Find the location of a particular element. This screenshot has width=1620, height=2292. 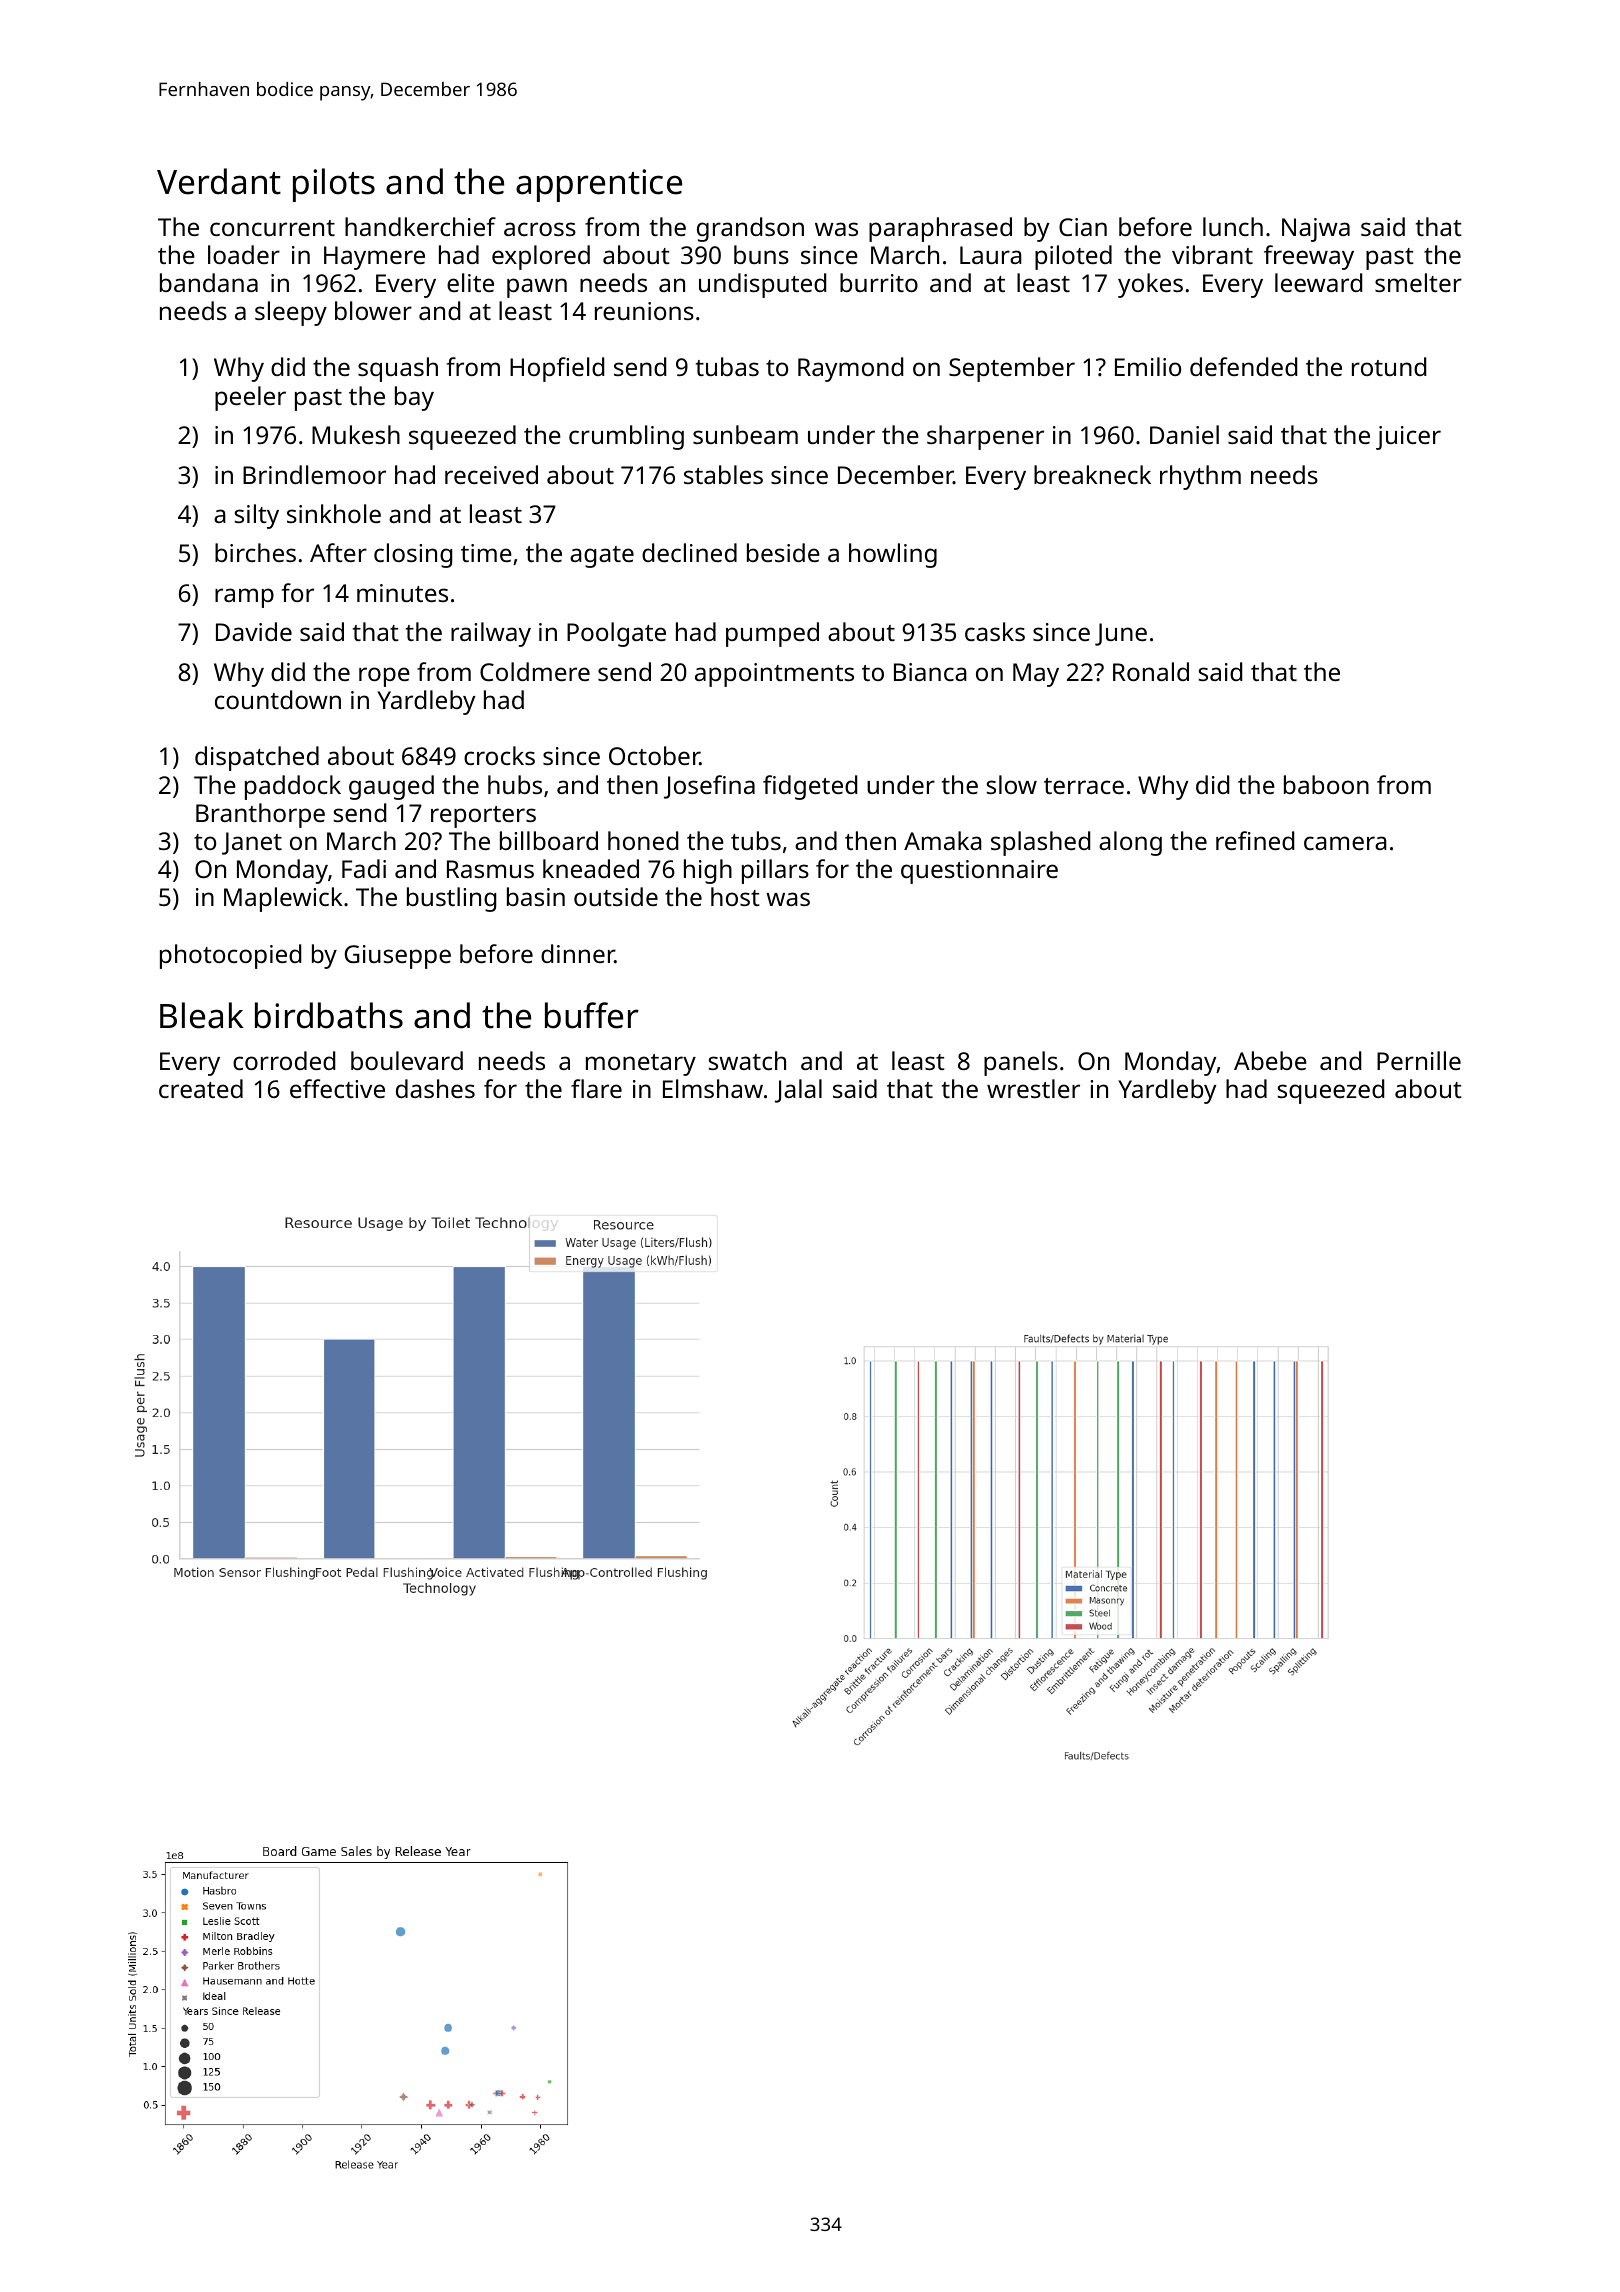

effective is located at coordinates (337, 1088).
